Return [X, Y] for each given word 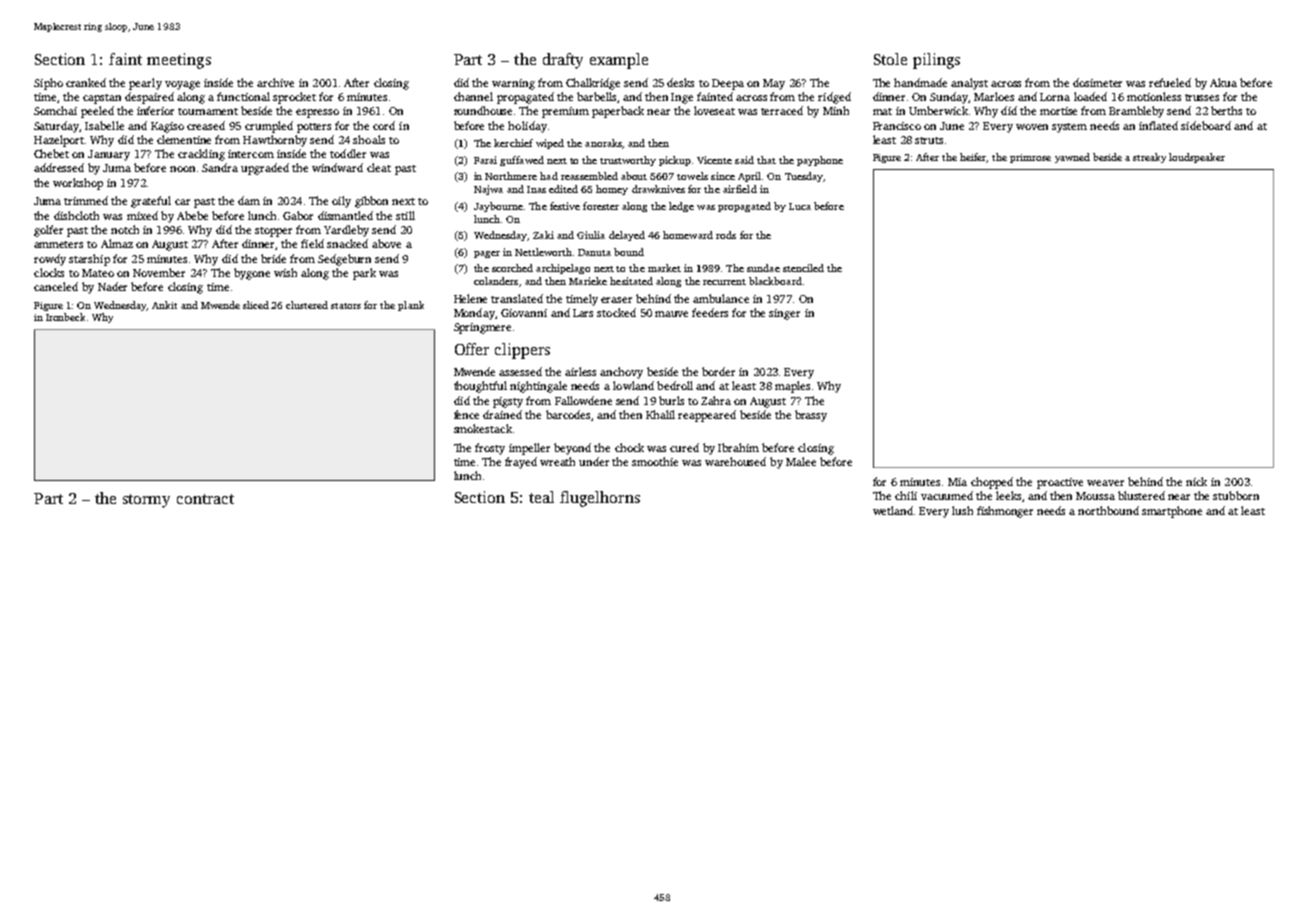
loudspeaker [1197, 158]
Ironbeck [65, 317]
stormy [146, 501]
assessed [520, 371]
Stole [890, 59]
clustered [307, 305]
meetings [179, 61]
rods [726, 235]
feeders [710, 312]
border [718, 371]
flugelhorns [600, 499]
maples [792, 387]
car [182, 202]
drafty [563, 61]
